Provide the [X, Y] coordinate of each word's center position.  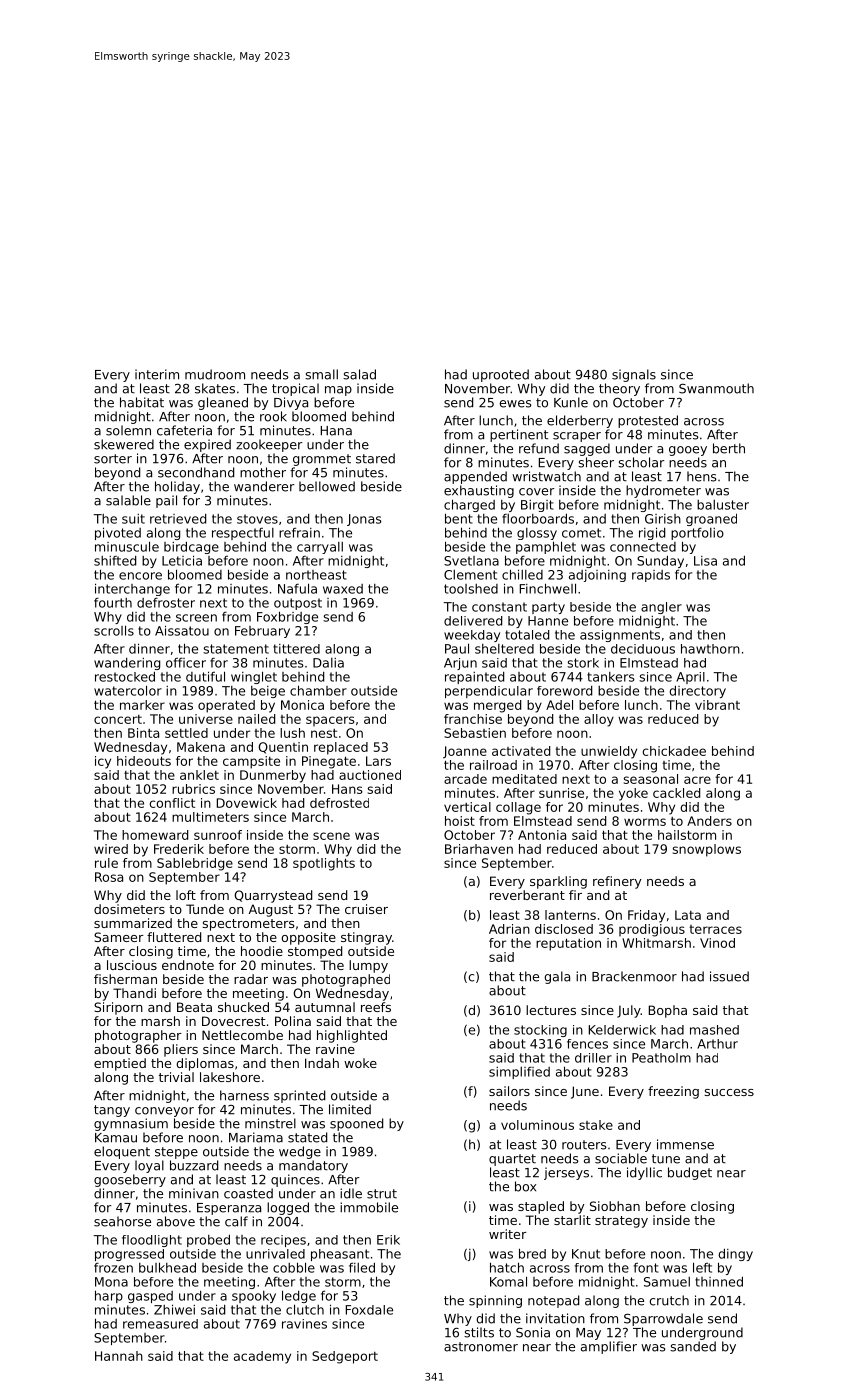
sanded [693, 1346]
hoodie [262, 951]
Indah [322, 1063]
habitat [142, 402]
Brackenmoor [634, 976]
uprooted [501, 375]
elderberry [580, 421]
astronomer [481, 1347]
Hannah [119, 1356]
